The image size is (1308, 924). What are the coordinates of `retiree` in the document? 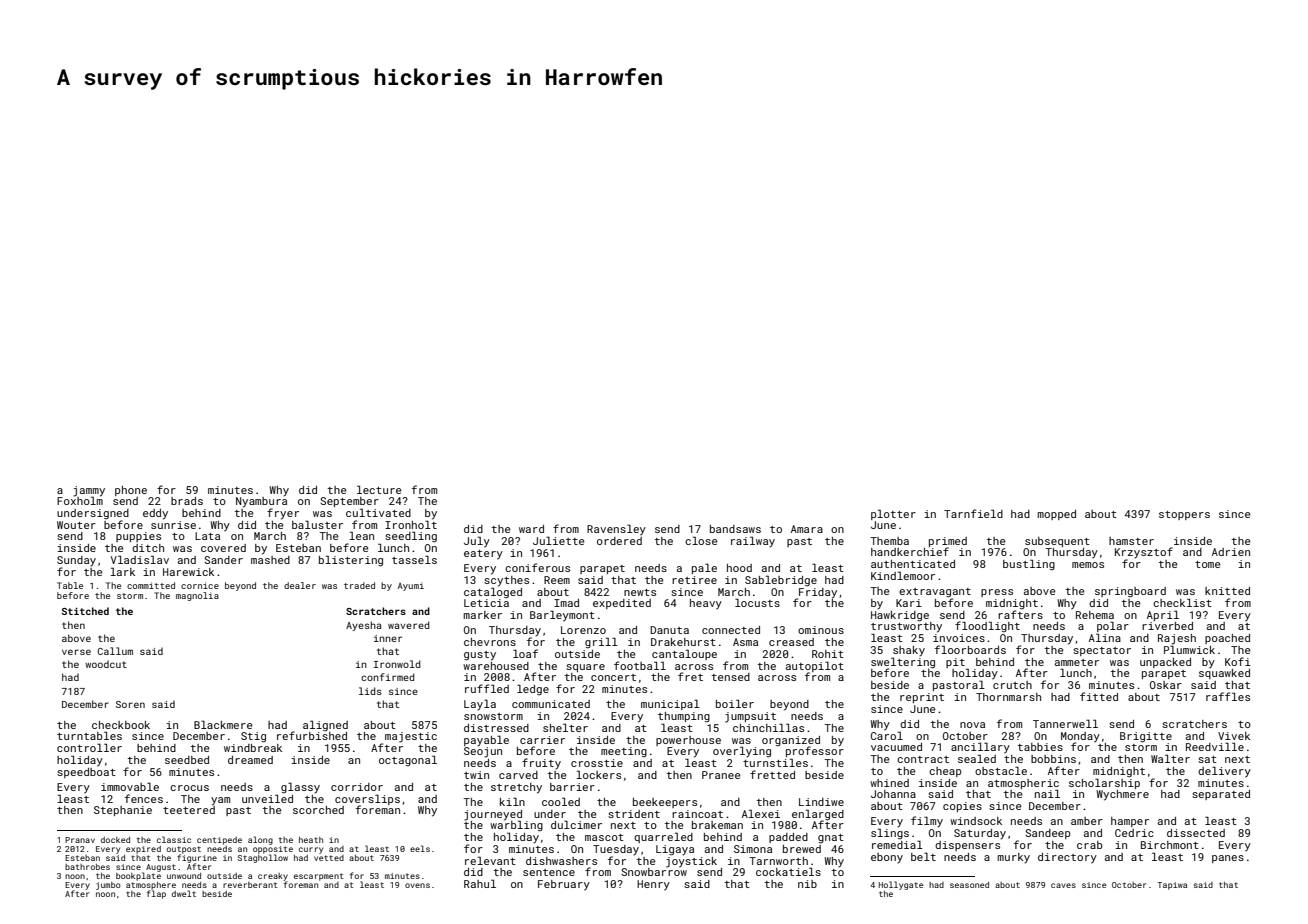 It's located at (694, 580).
